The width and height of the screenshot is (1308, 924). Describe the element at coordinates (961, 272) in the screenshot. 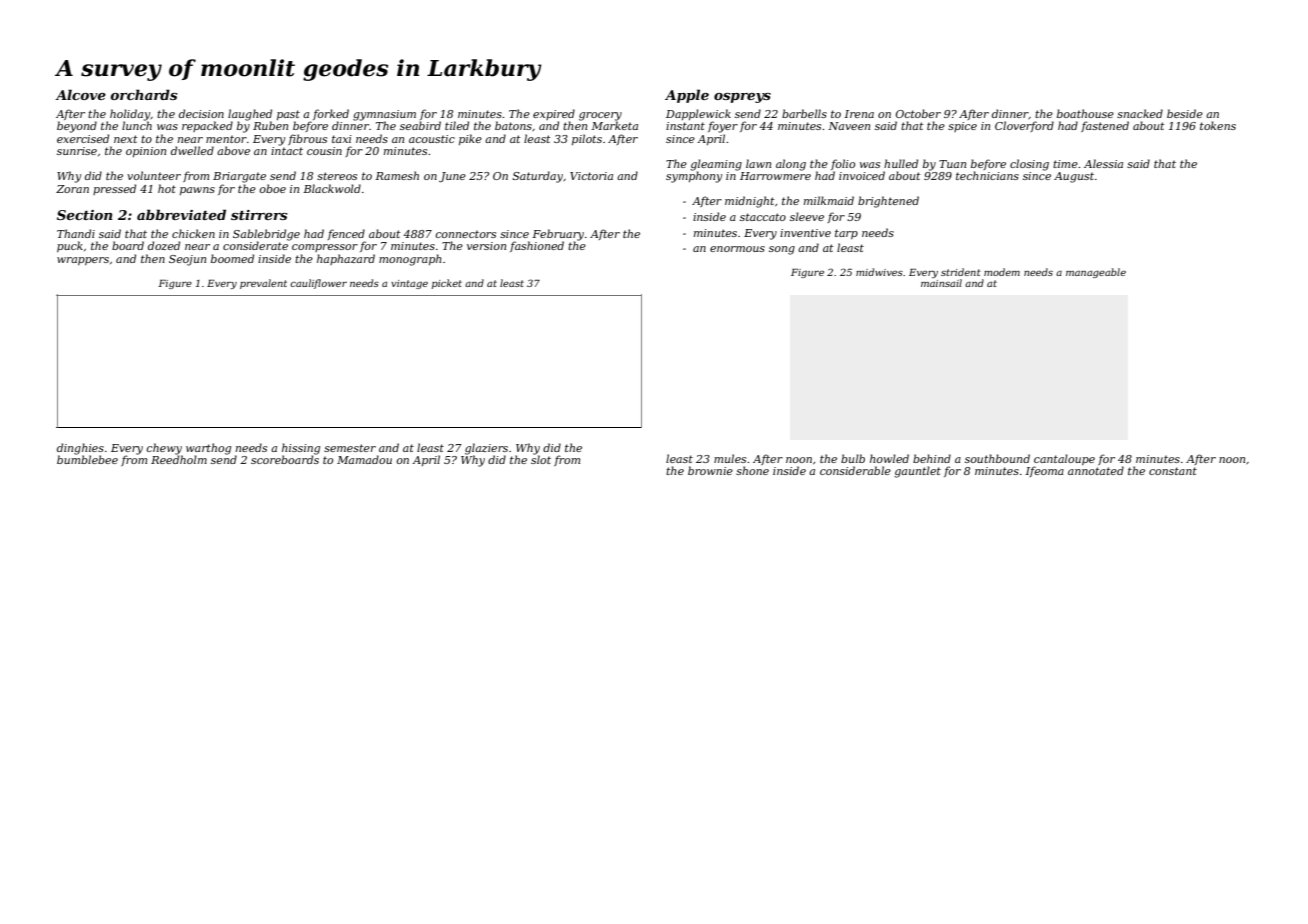

I see `strident` at that location.
